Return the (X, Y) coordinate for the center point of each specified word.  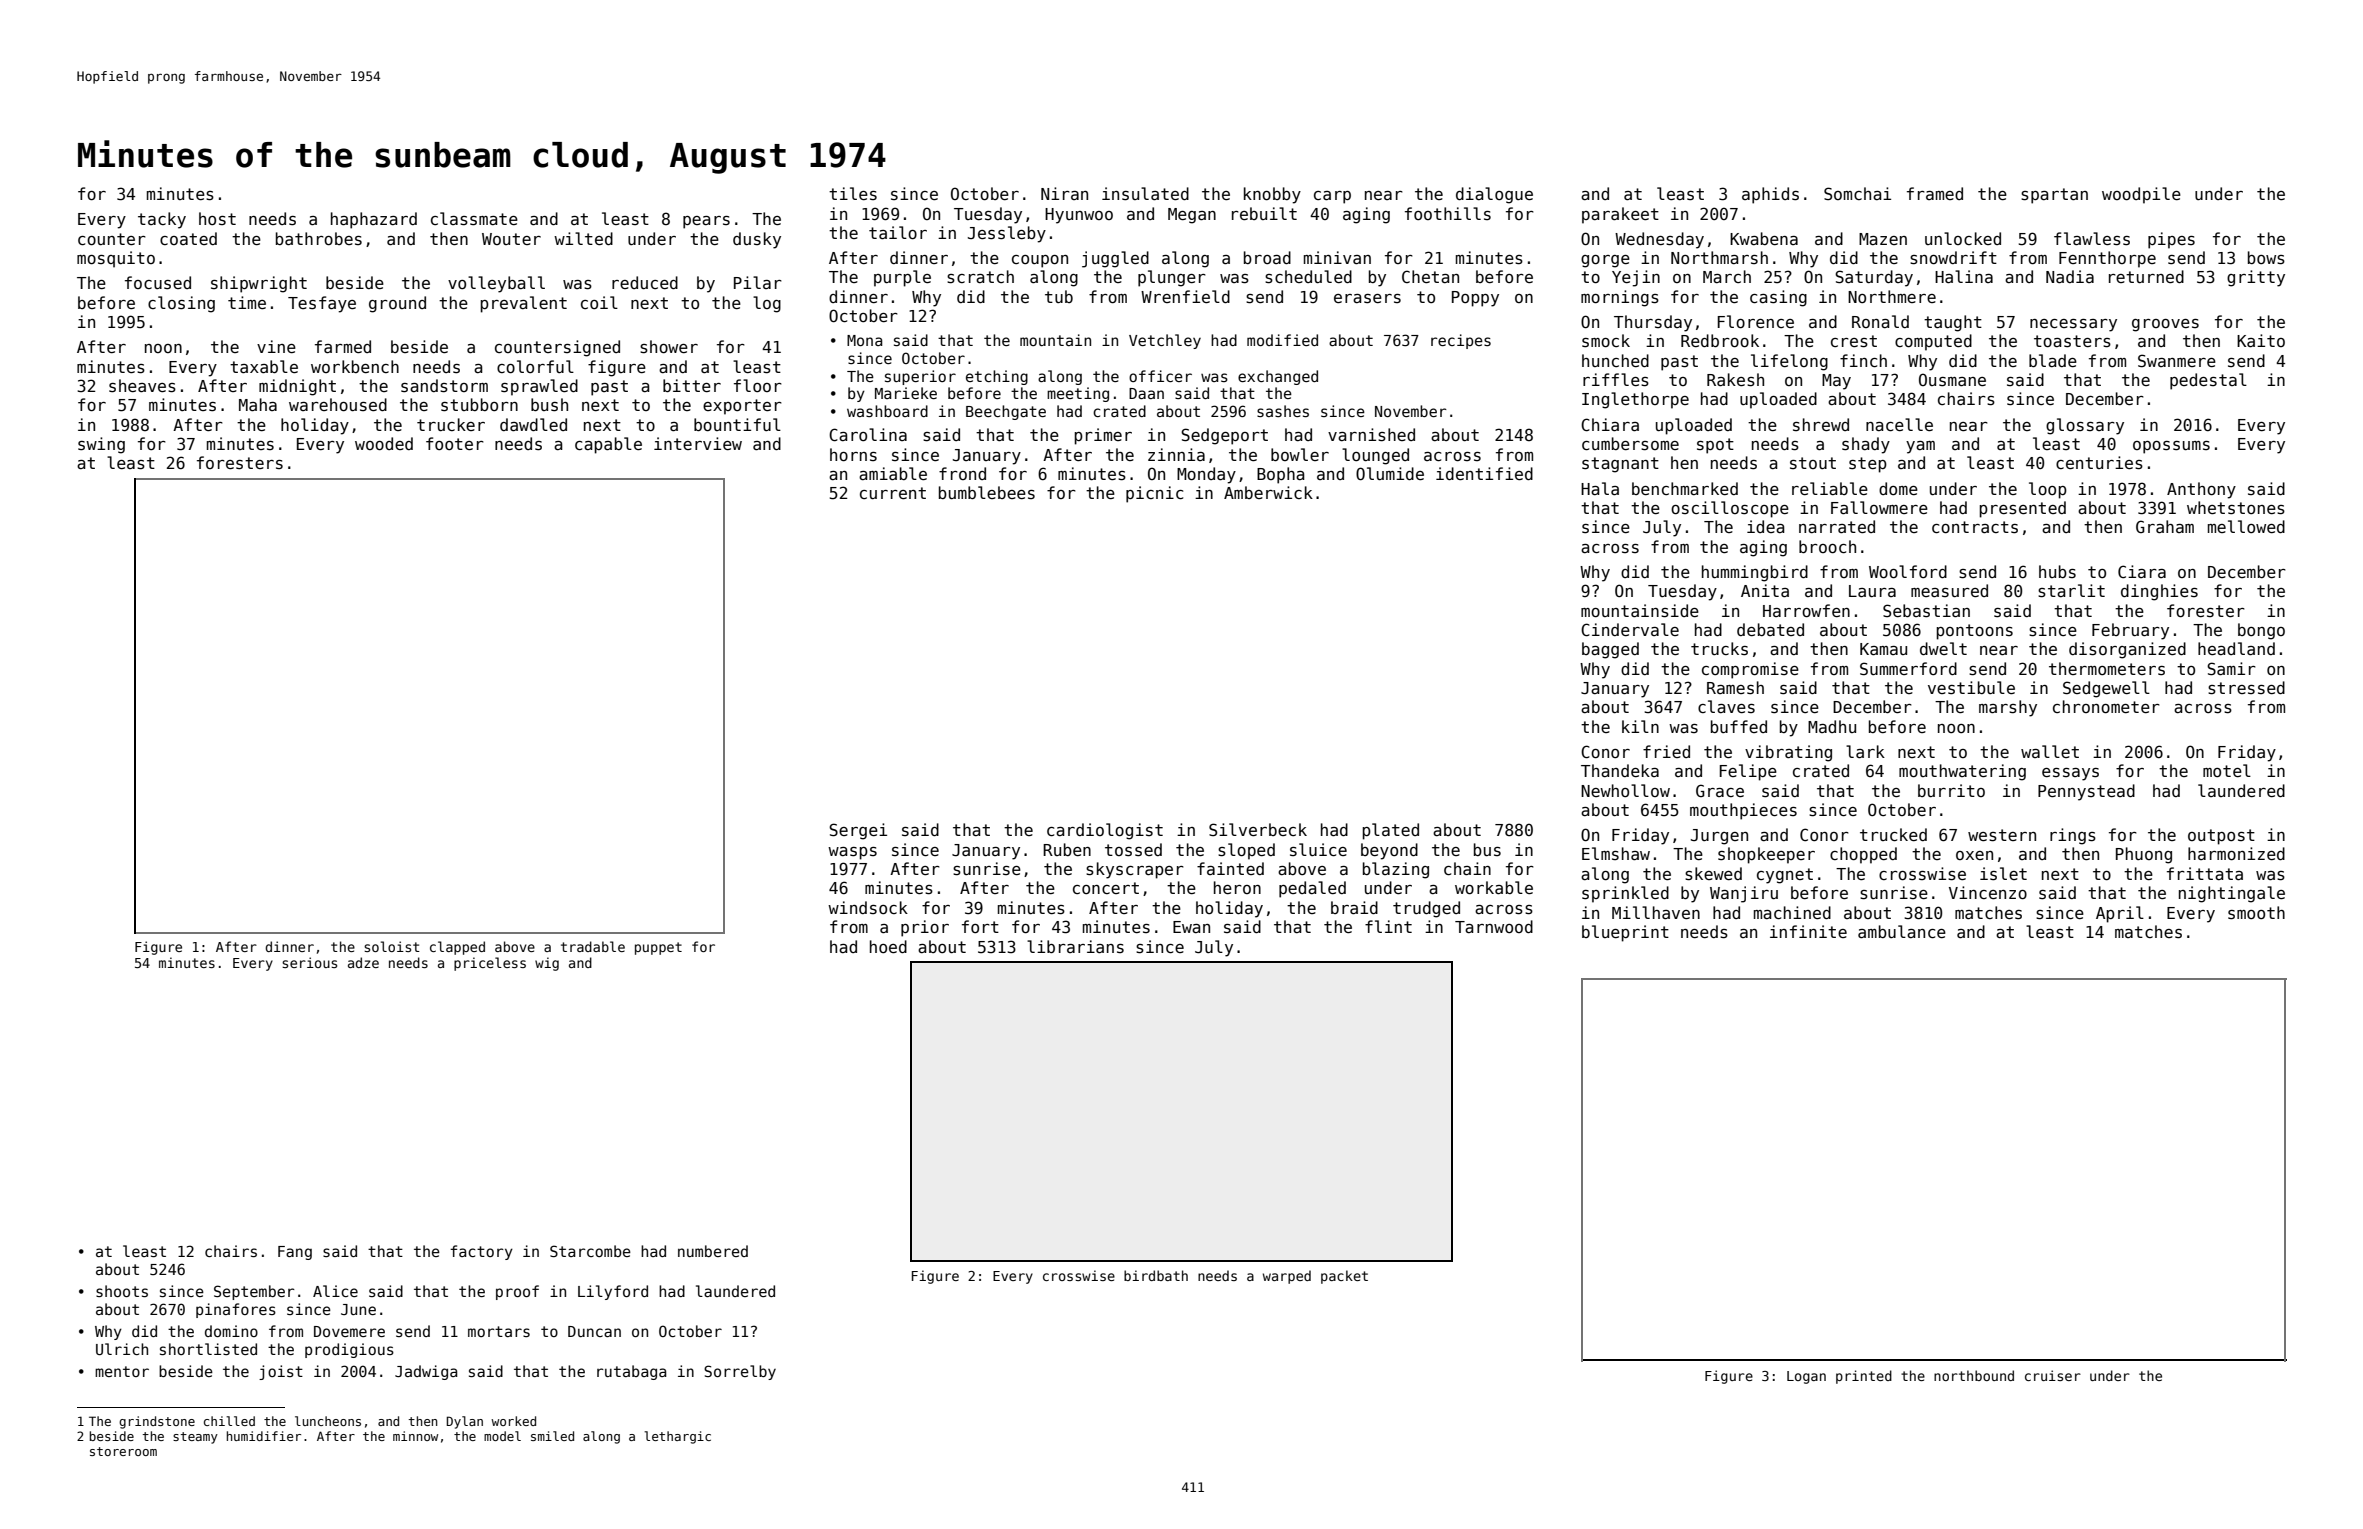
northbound (1974, 1375)
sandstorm (444, 386)
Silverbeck (1258, 829)
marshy (2008, 708)
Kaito (2261, 340)
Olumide (1390, 473)
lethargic (677, 1437)
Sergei (858, 831)
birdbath (1156, 1275)
